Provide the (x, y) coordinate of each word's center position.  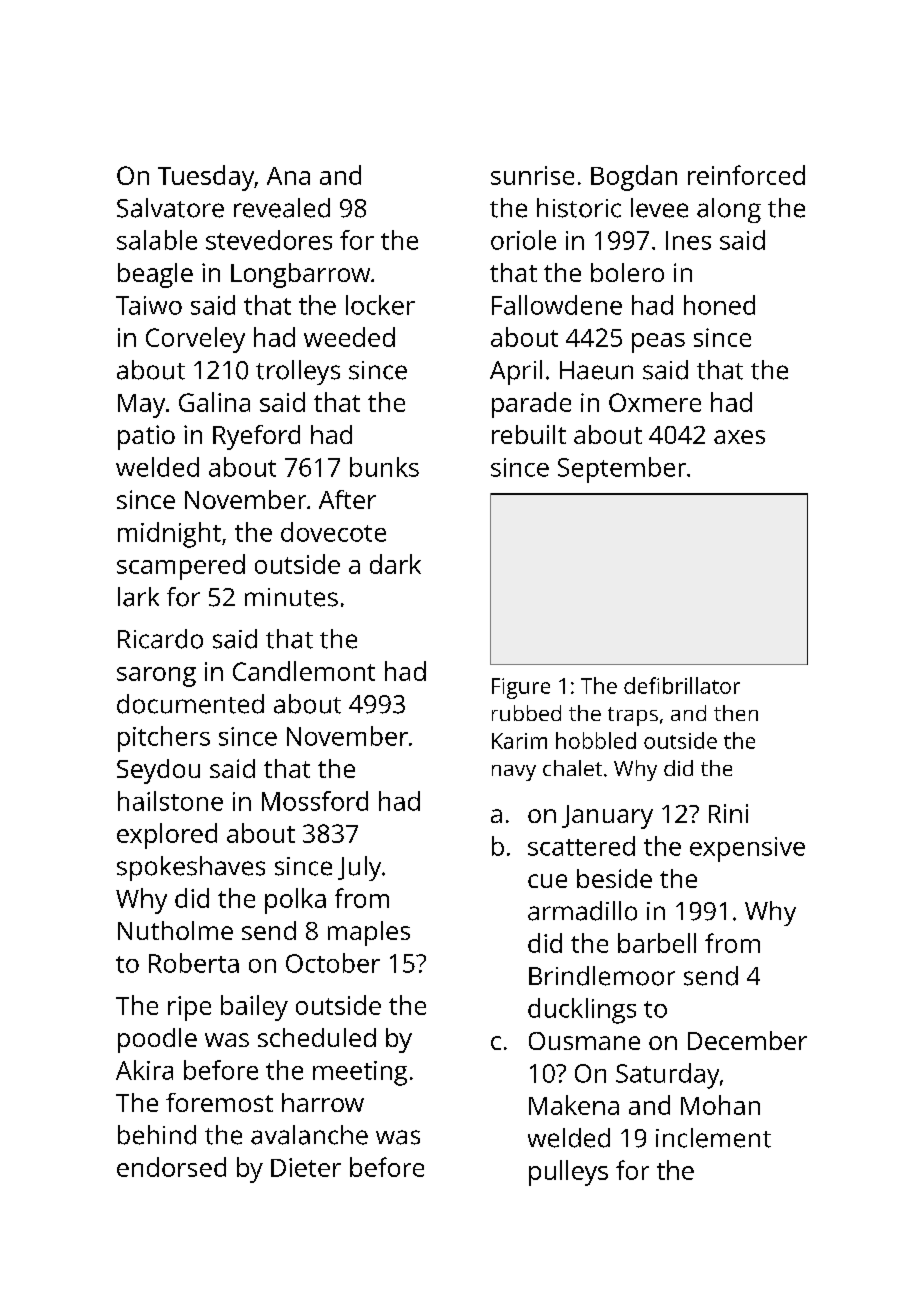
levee (659, 208)
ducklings (582, 1011)
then (736, 713)
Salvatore (170, 208)
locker (380, 305)
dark (395, 564)
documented (190, 704)
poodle (157, 1040)
